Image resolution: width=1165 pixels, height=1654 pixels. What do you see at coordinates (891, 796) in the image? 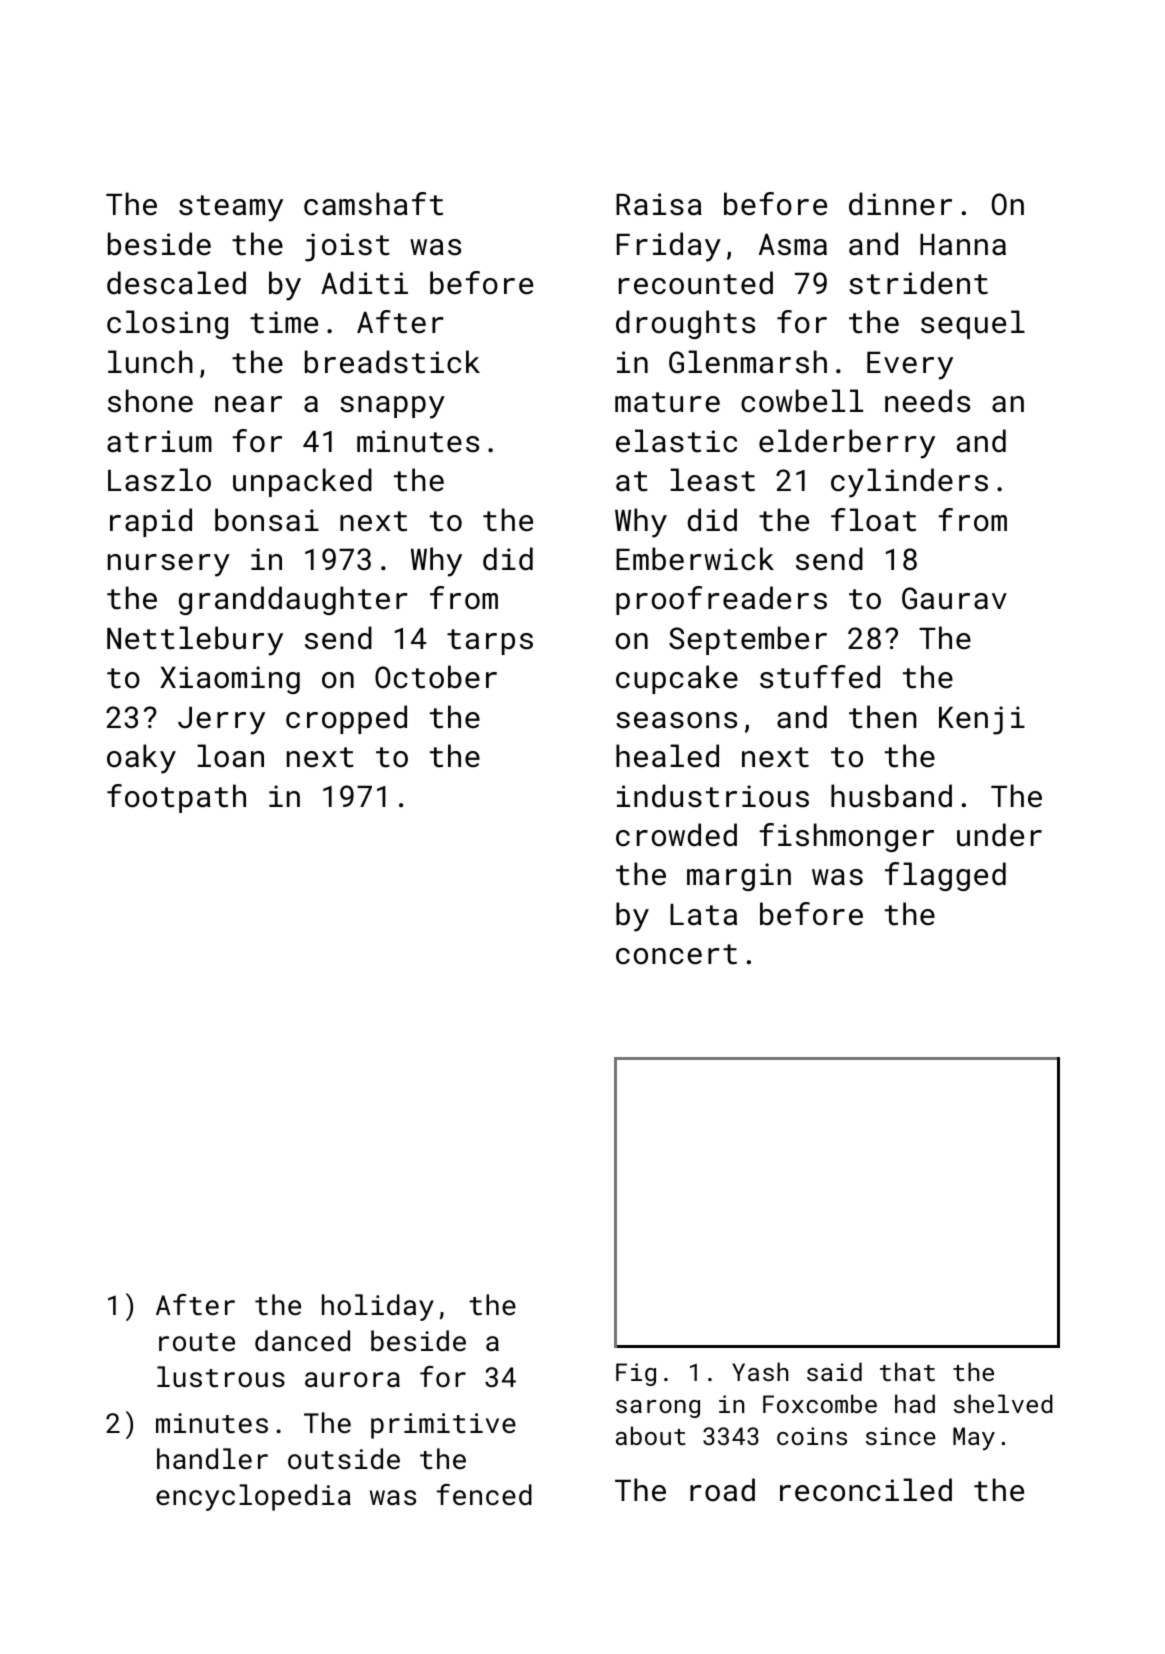
I see `husband` at bounding box center [891, 796].
